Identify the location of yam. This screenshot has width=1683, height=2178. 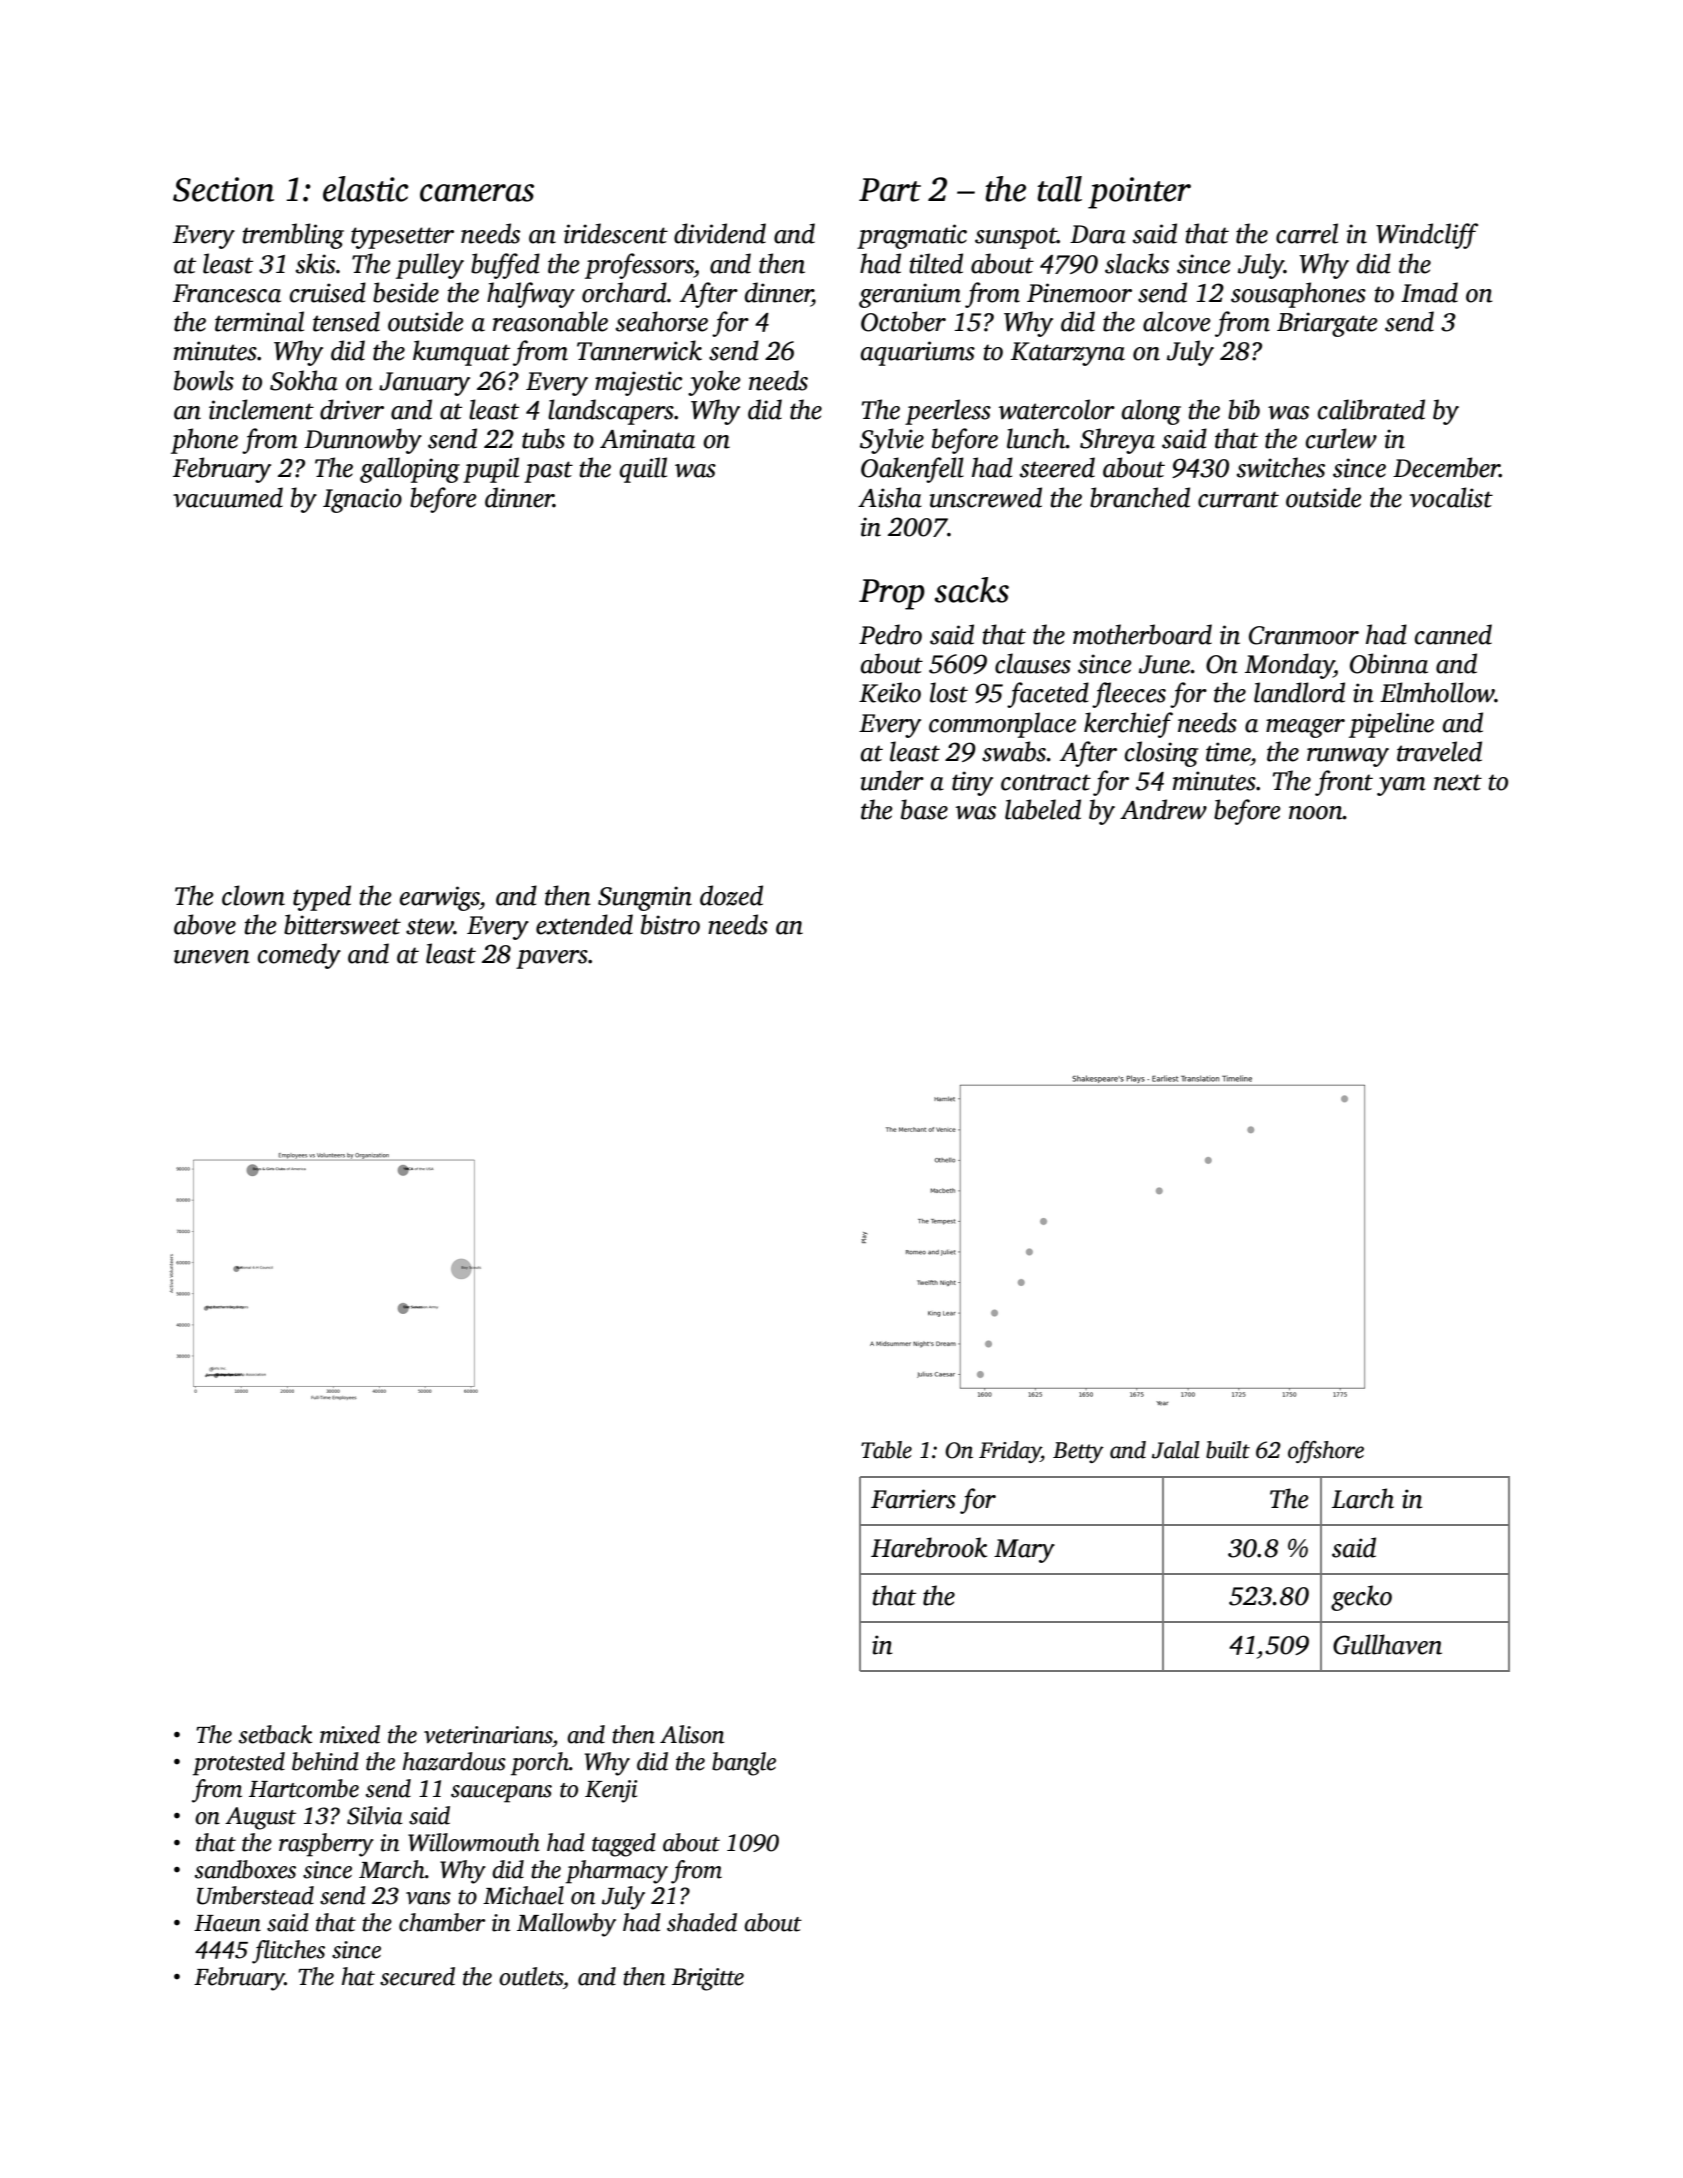
(1401, 786).
